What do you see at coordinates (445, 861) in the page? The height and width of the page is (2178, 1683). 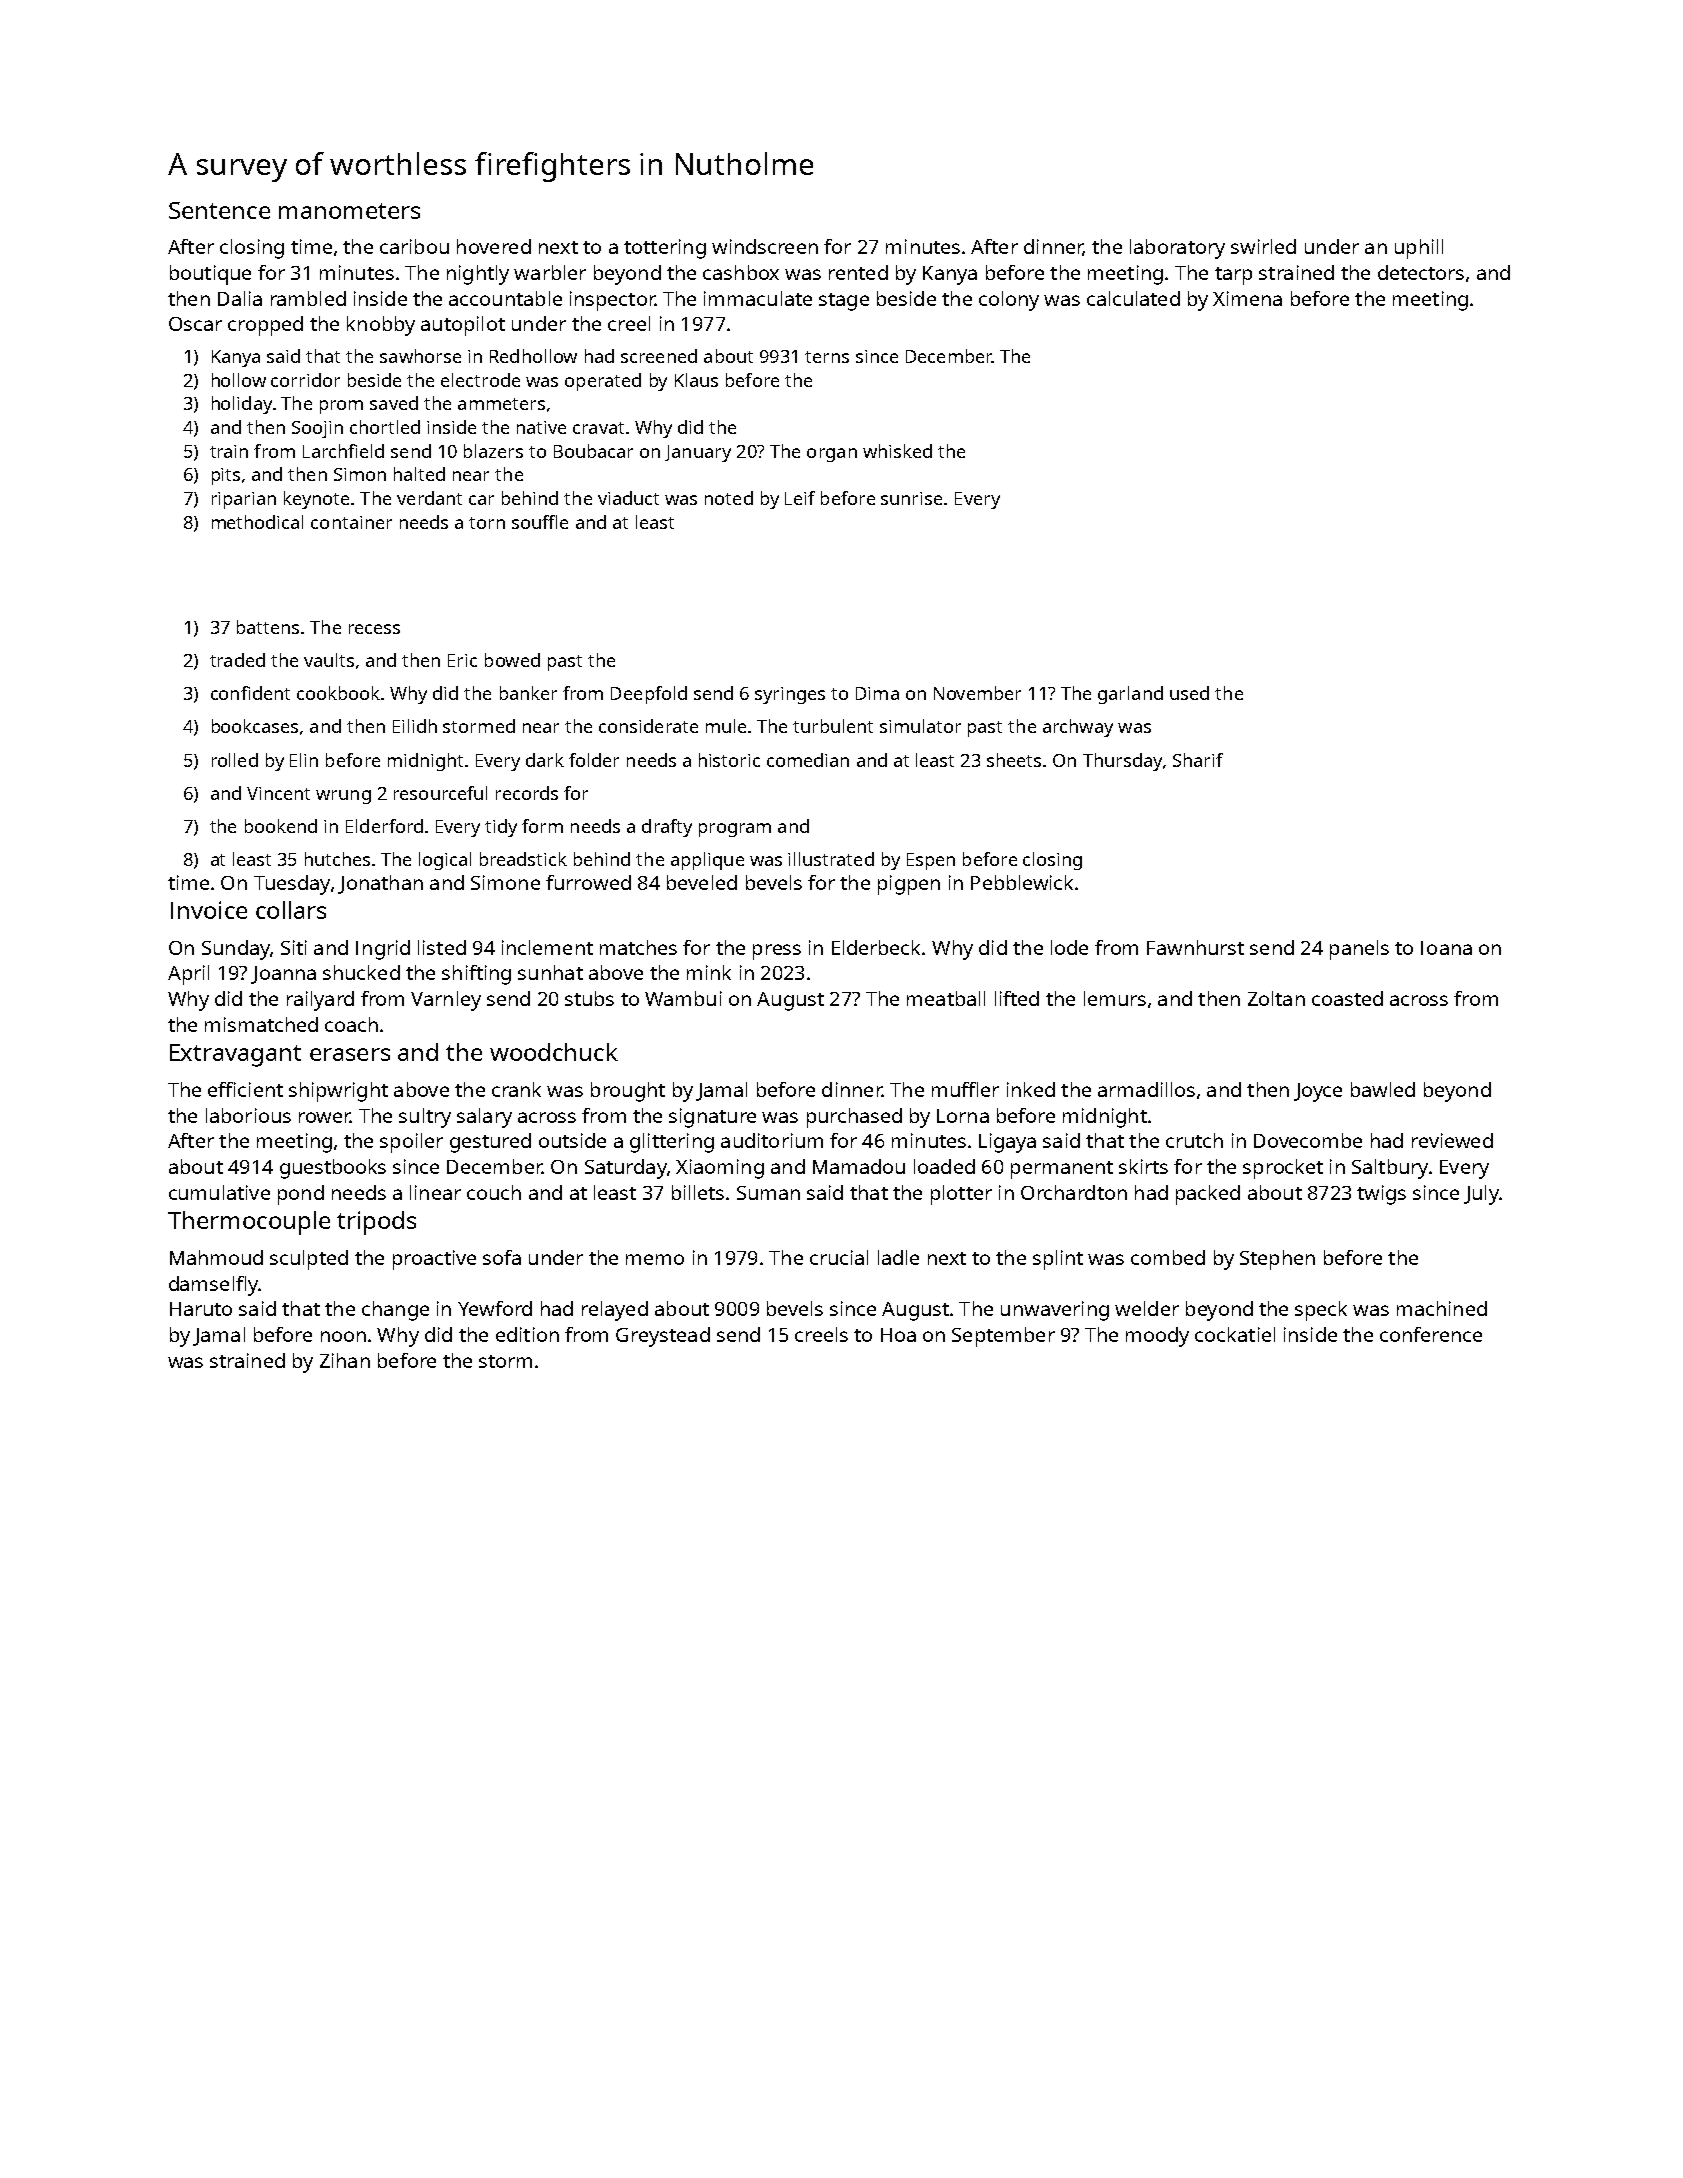 I see `logical` at bounding box center [445, 861].
